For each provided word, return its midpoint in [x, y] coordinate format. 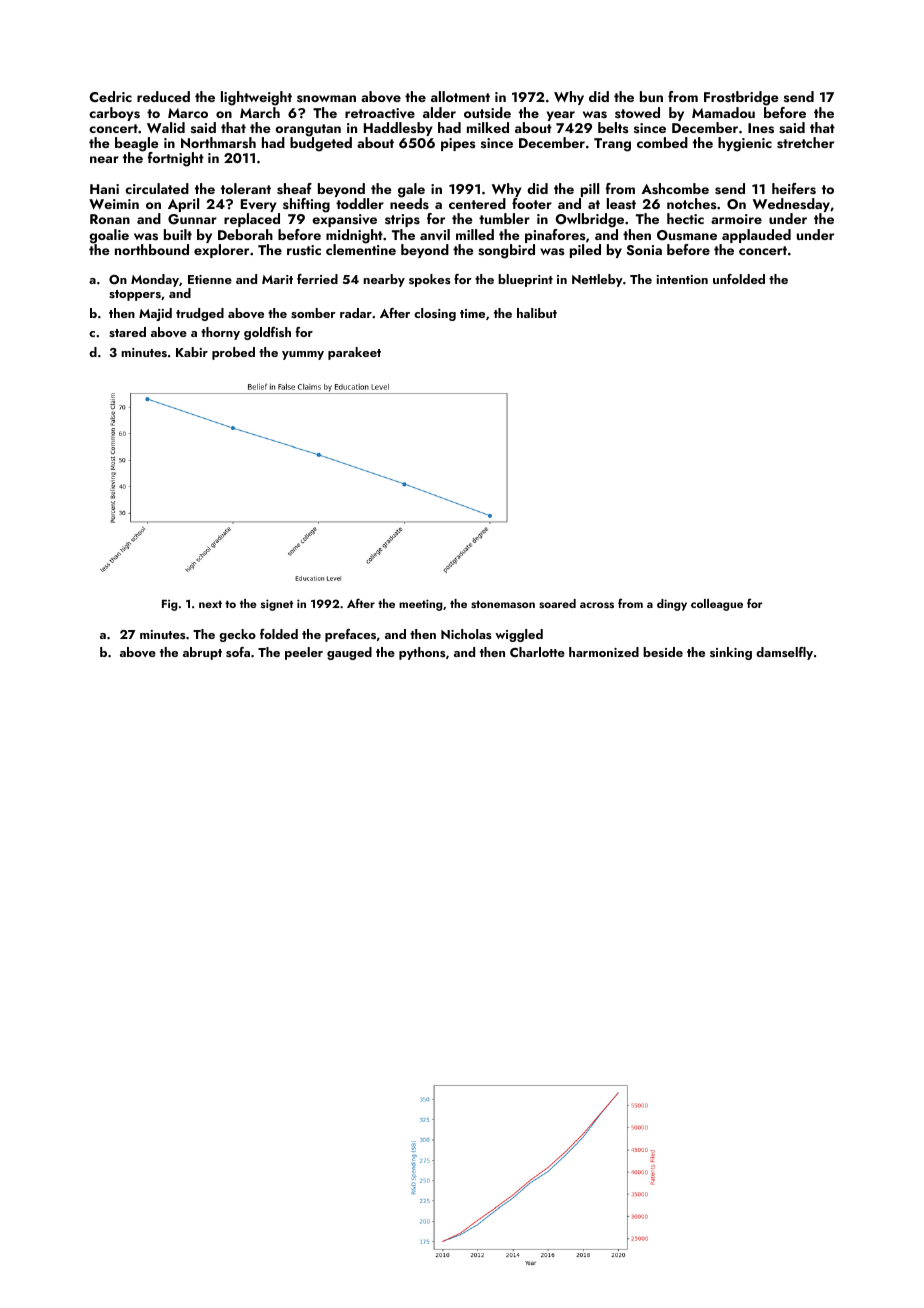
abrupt [202, 653]
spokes [430, 280]
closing [435, 314]
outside [487, 112]
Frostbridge [741, 98]
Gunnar [192, 219]
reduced [163, 96]
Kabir [192, 352]
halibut [537, 313]
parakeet [354, 353]
